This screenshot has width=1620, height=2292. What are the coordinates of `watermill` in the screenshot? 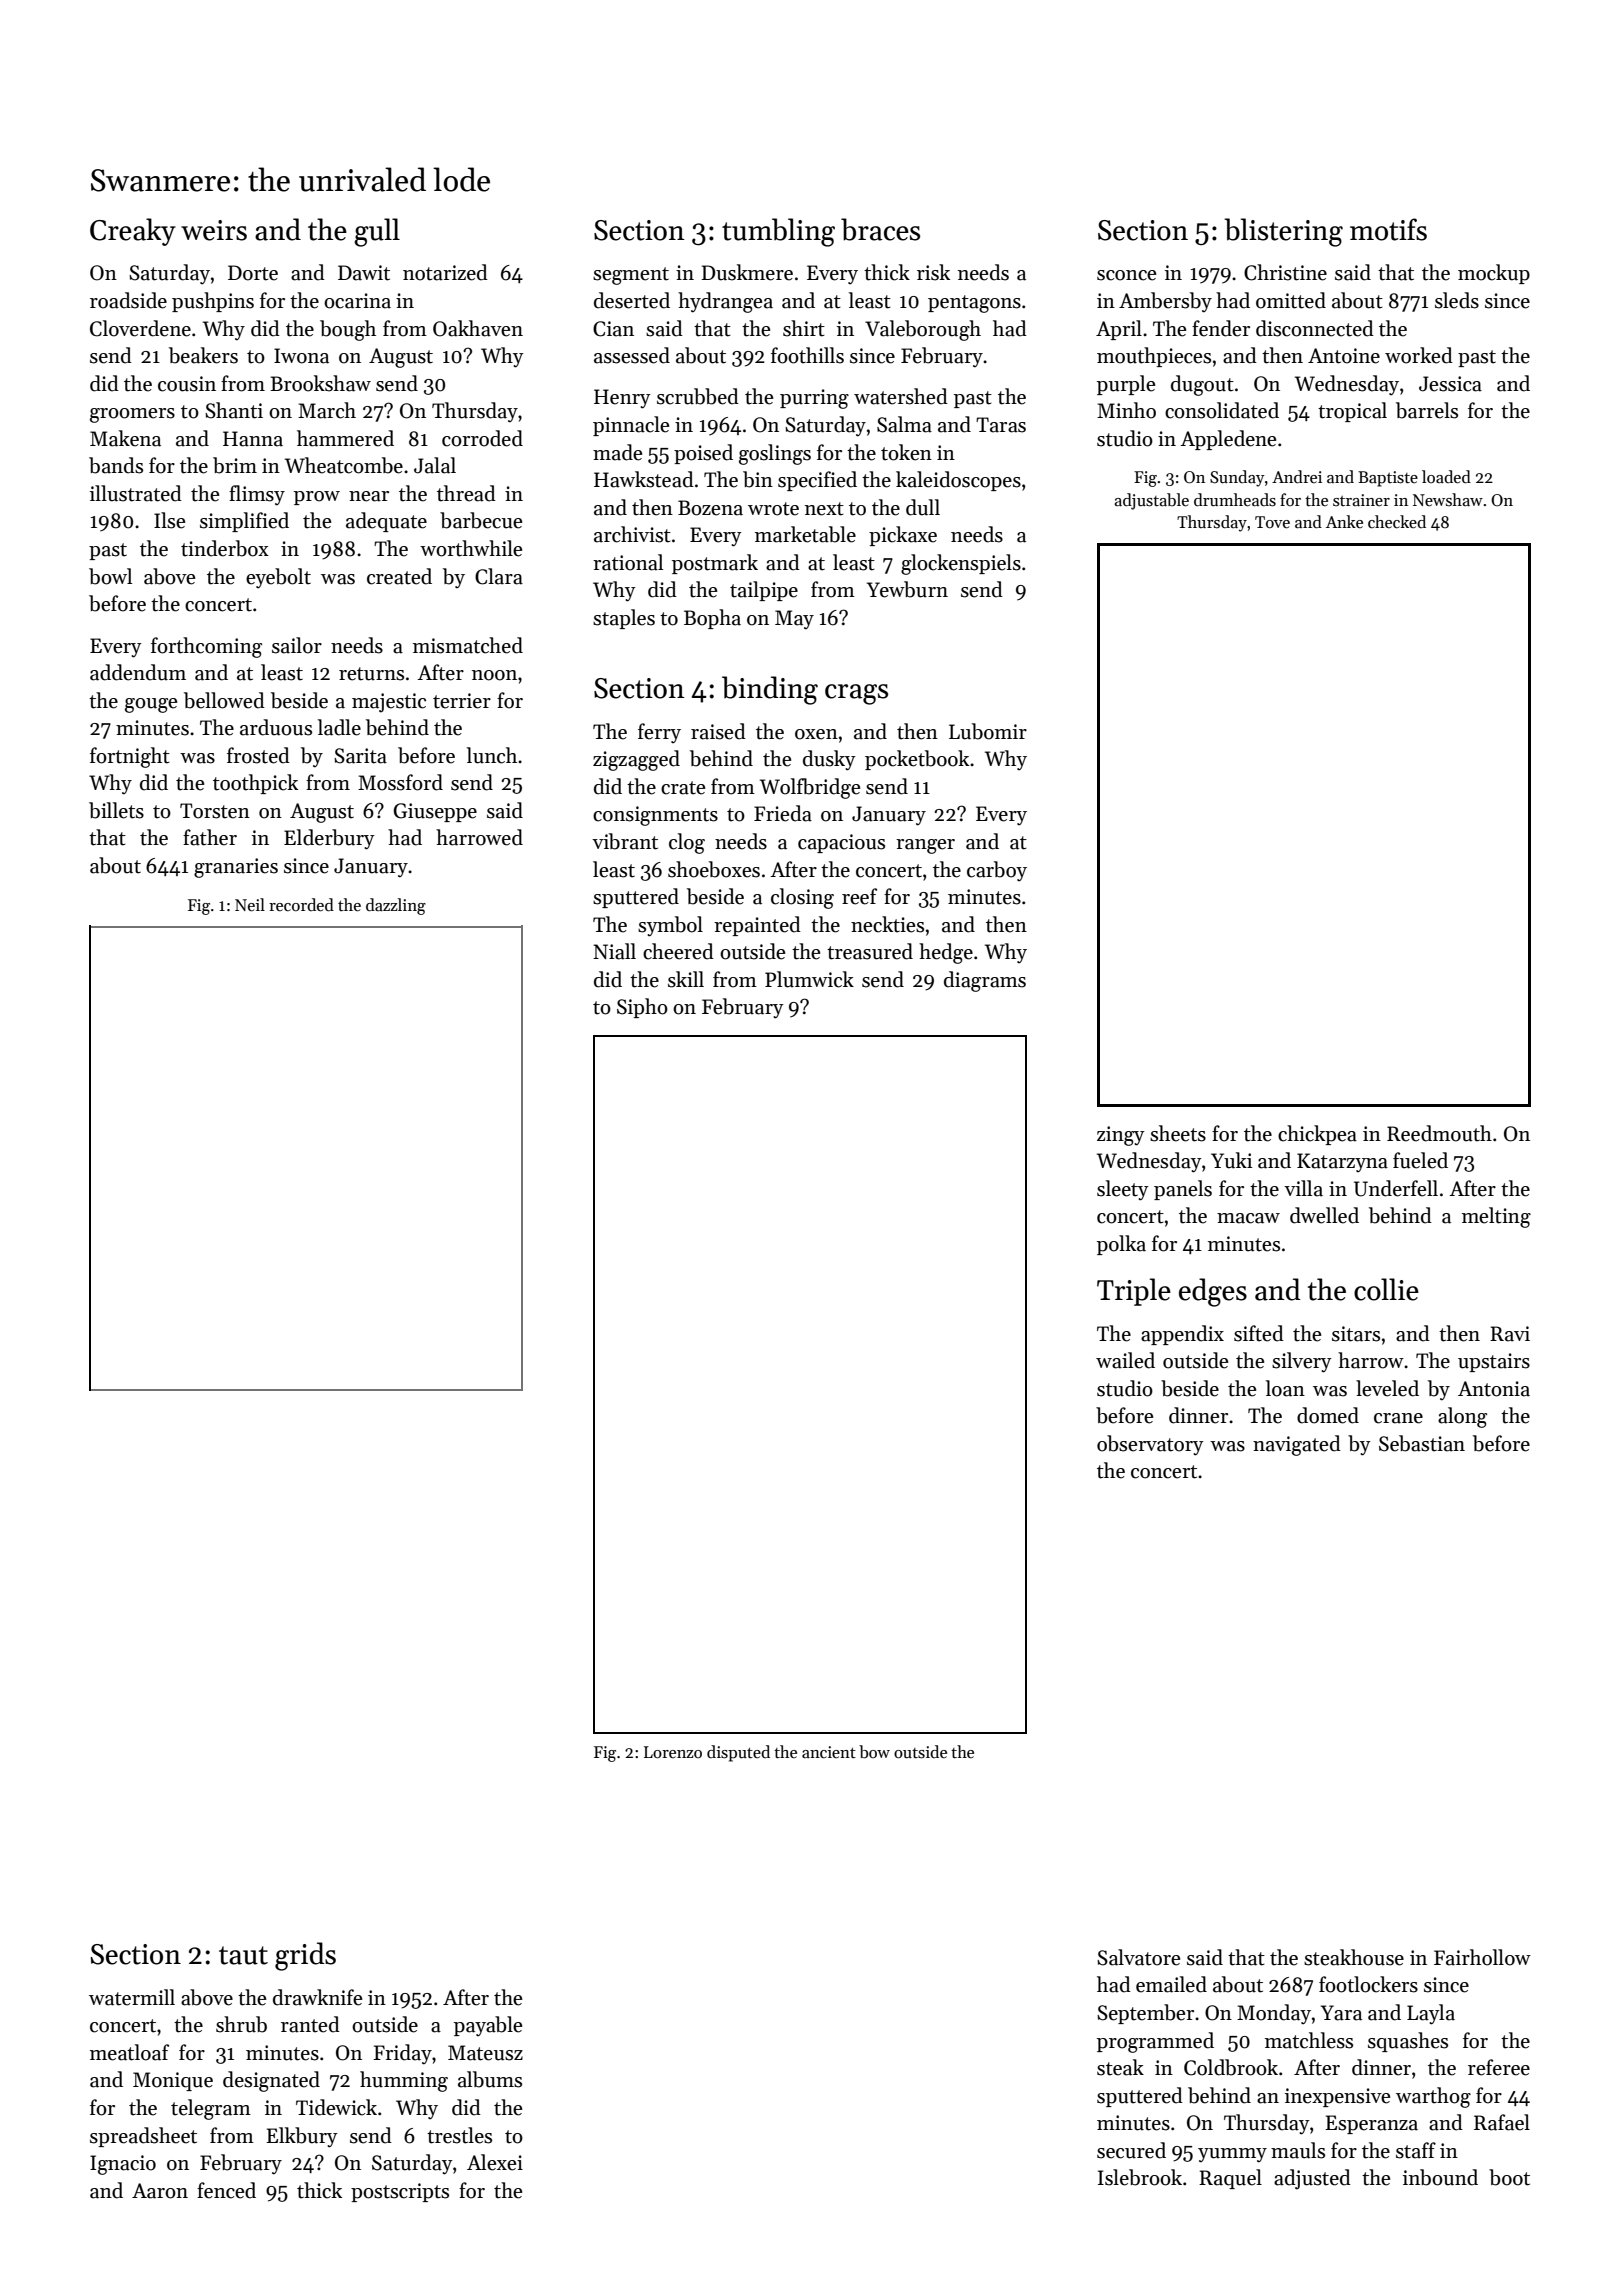 It's located at (132, 1997).
